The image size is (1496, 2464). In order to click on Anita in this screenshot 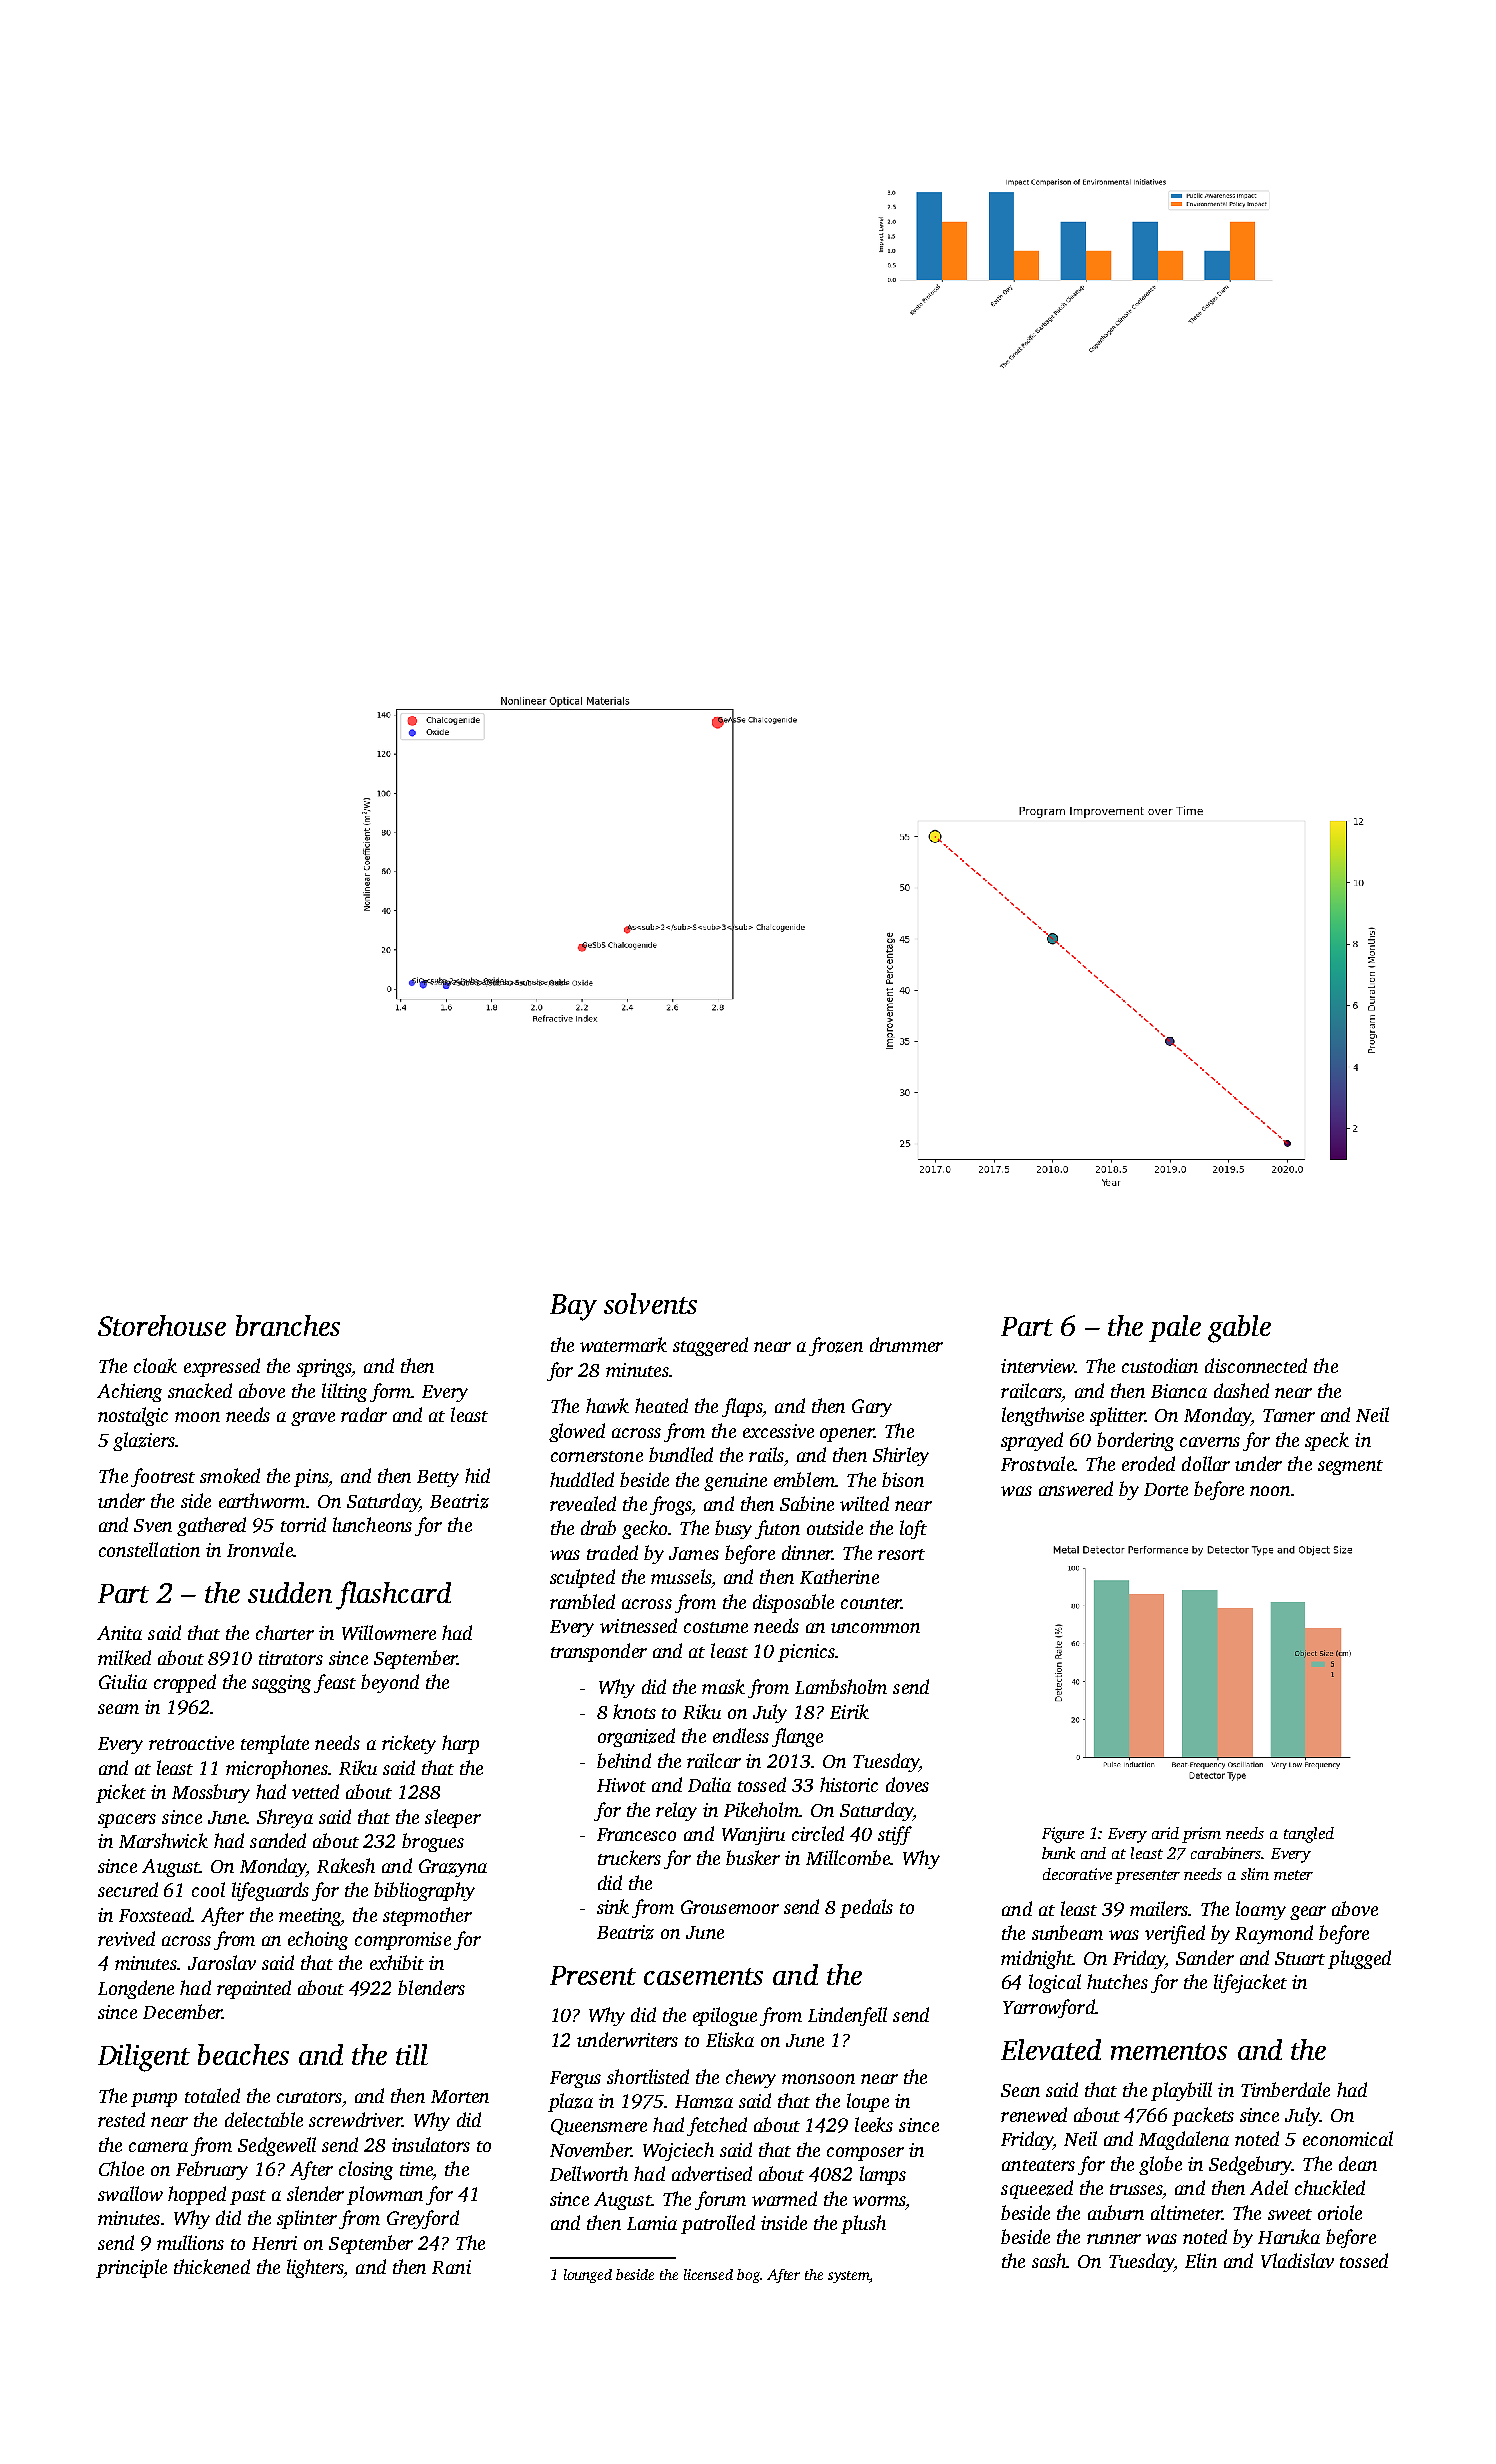, I will do `click(119, 1633)`.
